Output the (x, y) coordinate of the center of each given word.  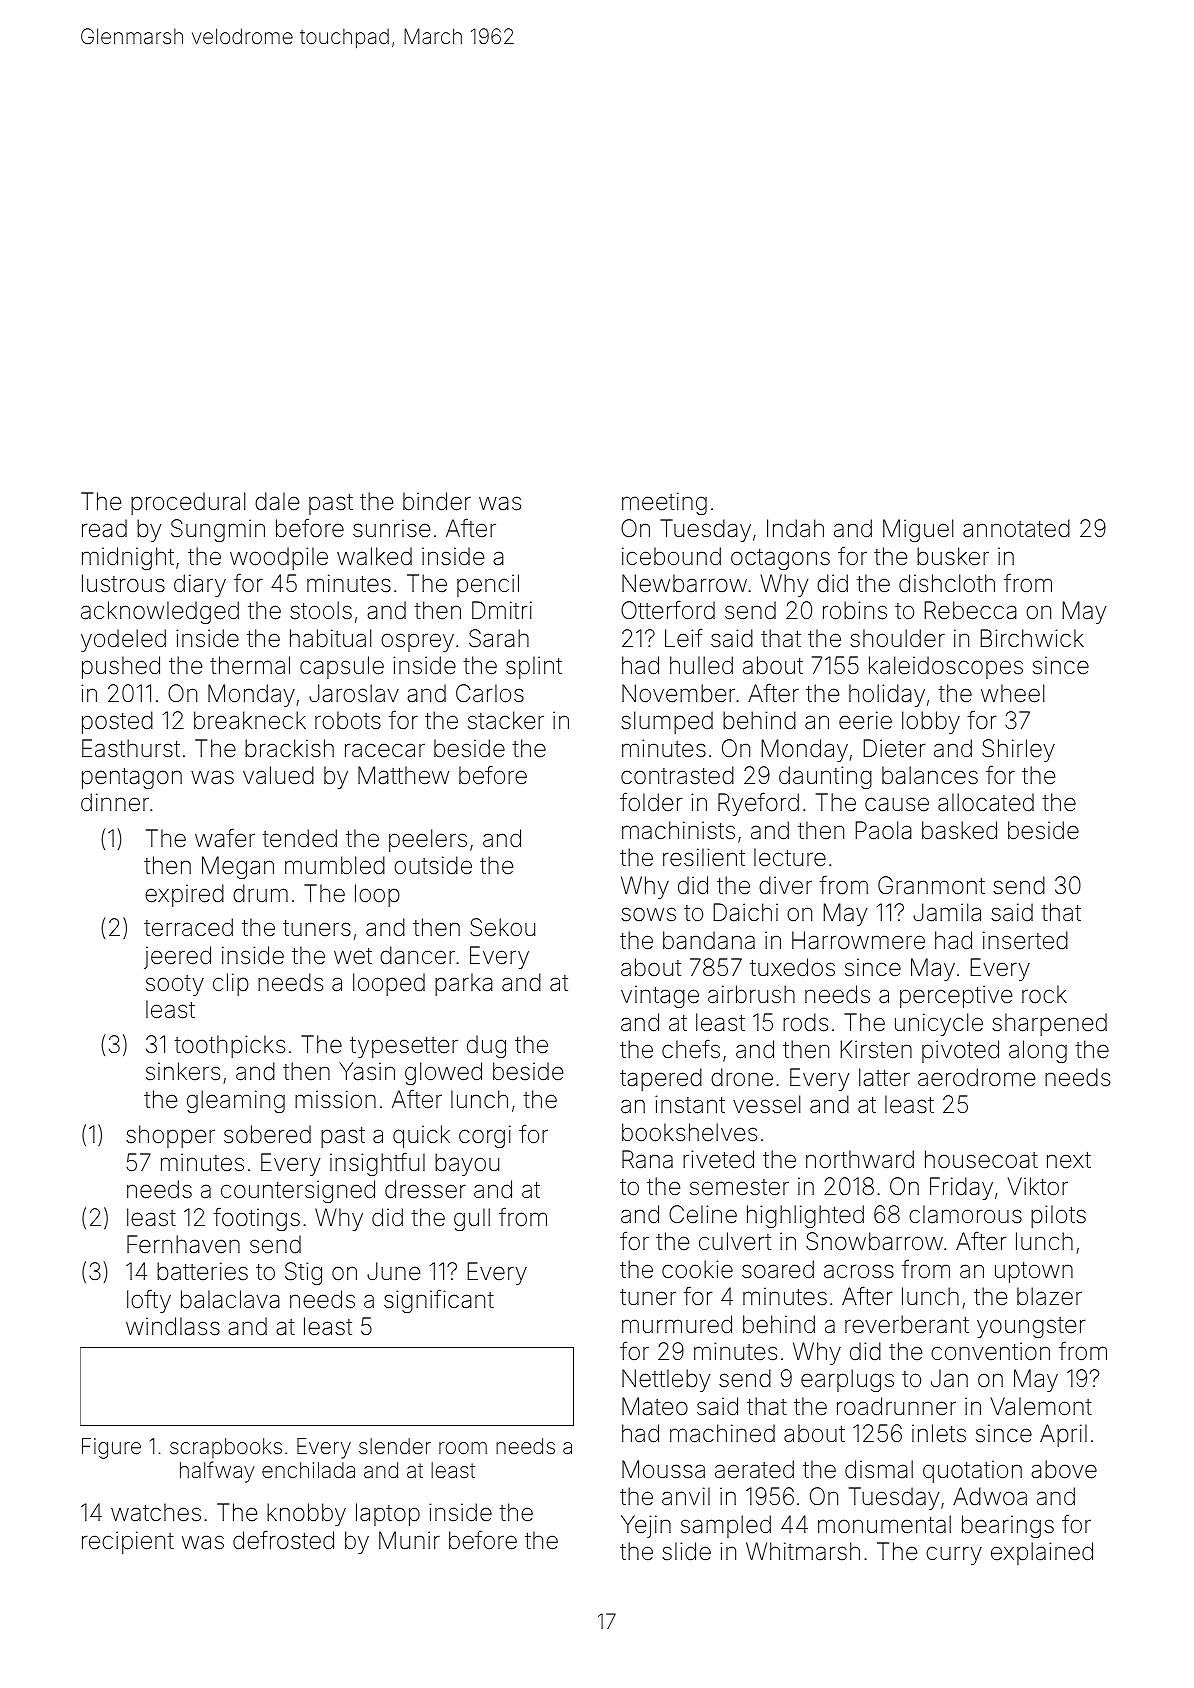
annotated (1016, 528)
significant (439, 1301)
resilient (704, 857)
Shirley (1018, 750)
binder (437, 501)
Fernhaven (183, 1244)
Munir (409, 1540)
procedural (188, 503)
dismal (879, 1469)
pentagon (132, 778)
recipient (128, 1542)
